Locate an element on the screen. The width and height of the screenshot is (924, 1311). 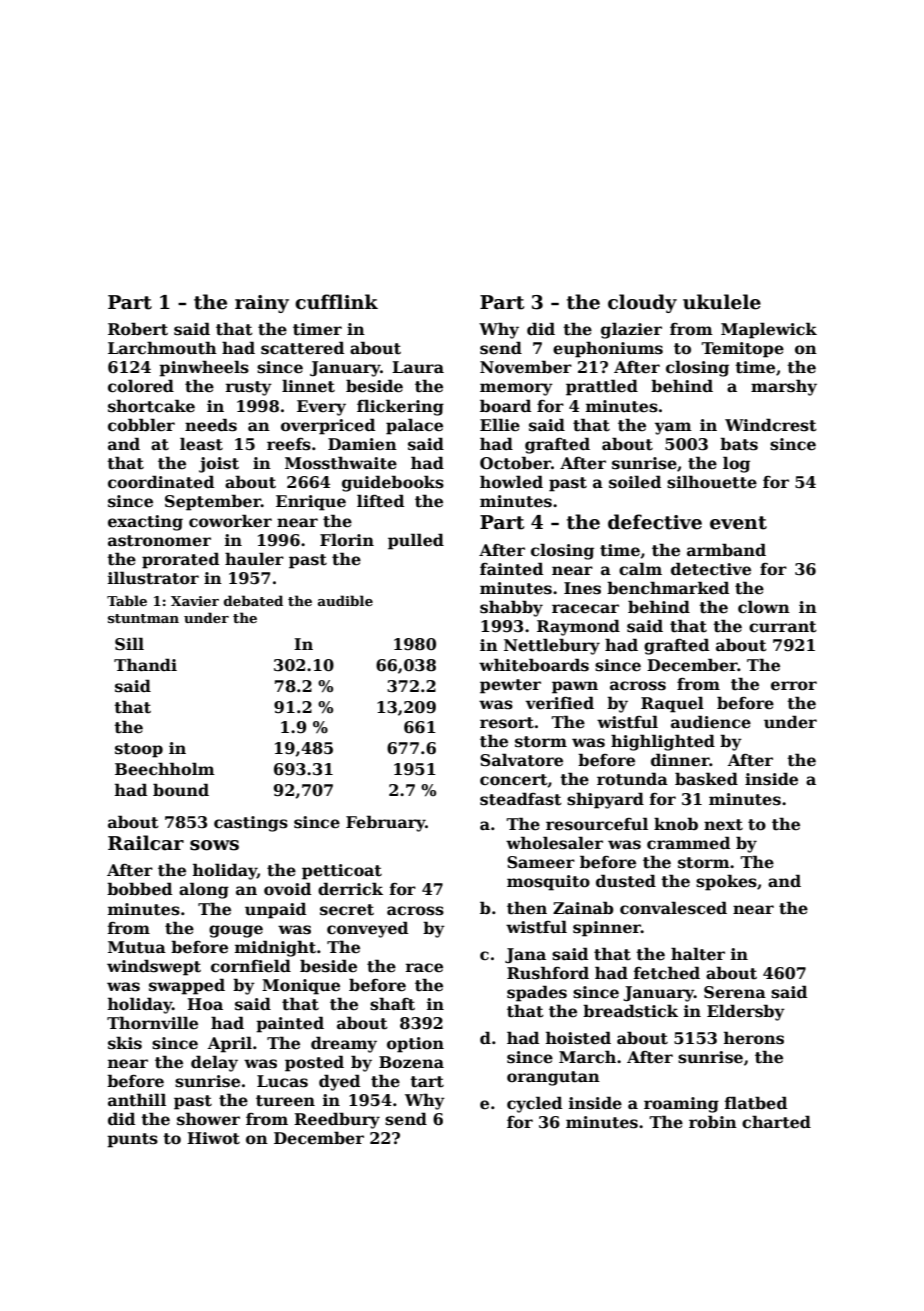
next is located at coordinates (723, 825).
